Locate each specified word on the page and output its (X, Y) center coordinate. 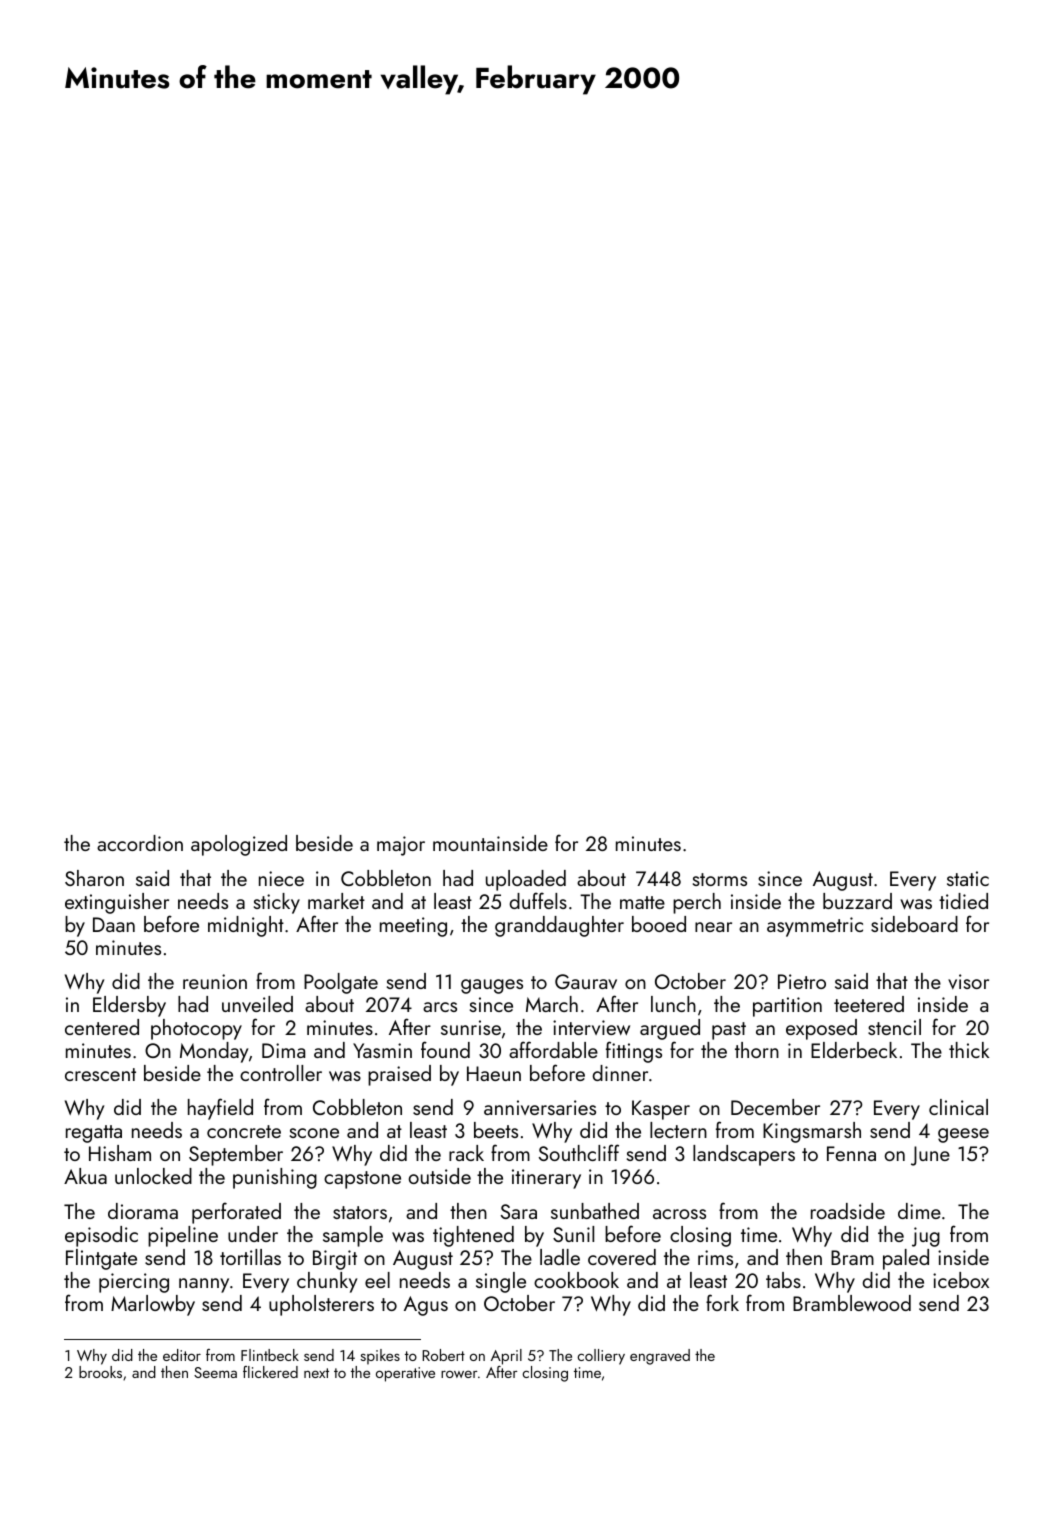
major (401, 846)
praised (399, 1075)
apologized (239, 845)
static (968, 878)
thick (969, 1050)
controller (281, 1073)
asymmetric (815, 927)
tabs (783, 1280)
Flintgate (101, 1259)
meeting (413, 927)
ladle (560, 1257)
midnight (246, 926)
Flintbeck (270, 1355)
